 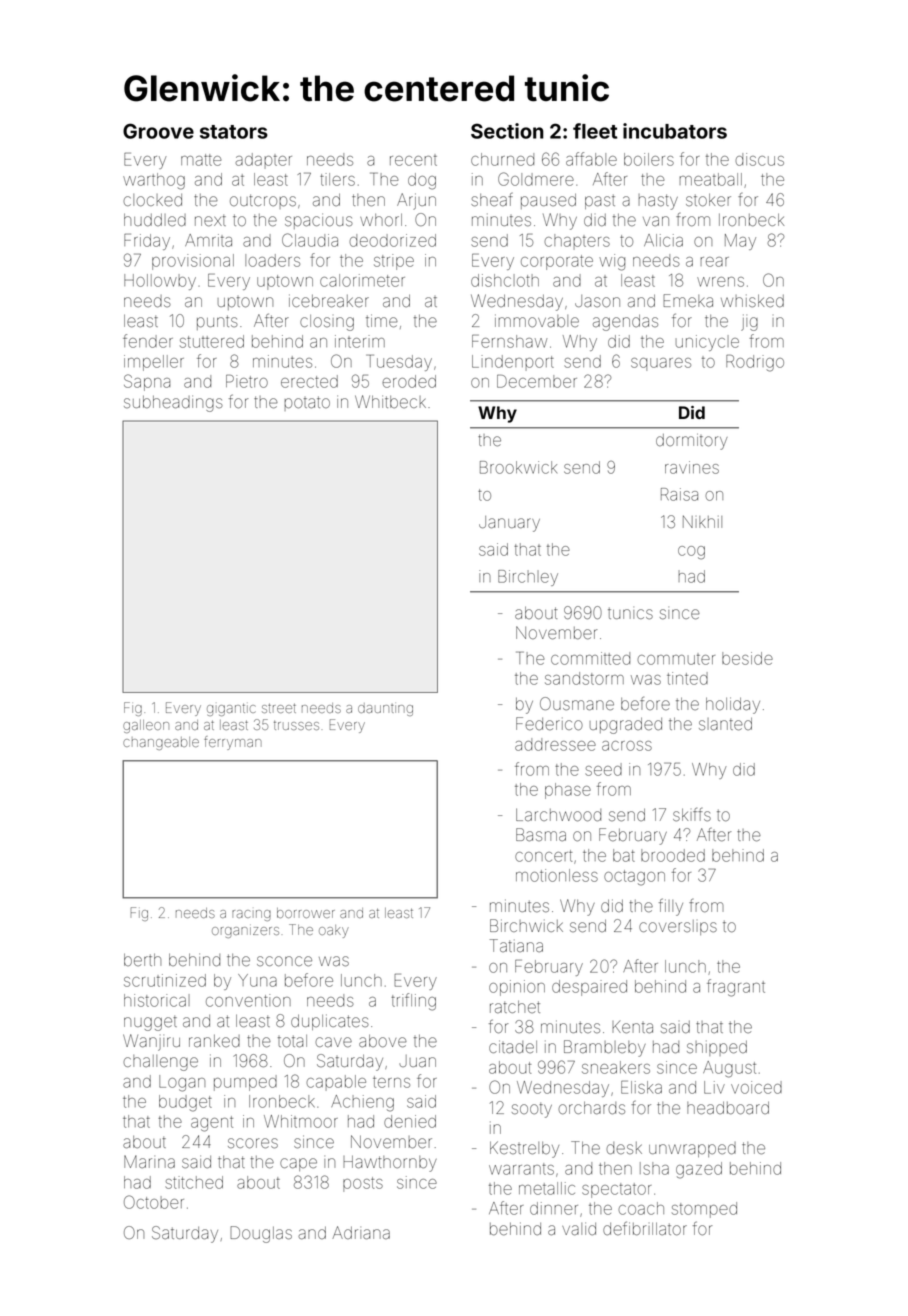 What do you see at coordinates (704, 1210) in the screenshot?
I see `stomped` at bounding box center [704, 1210].
